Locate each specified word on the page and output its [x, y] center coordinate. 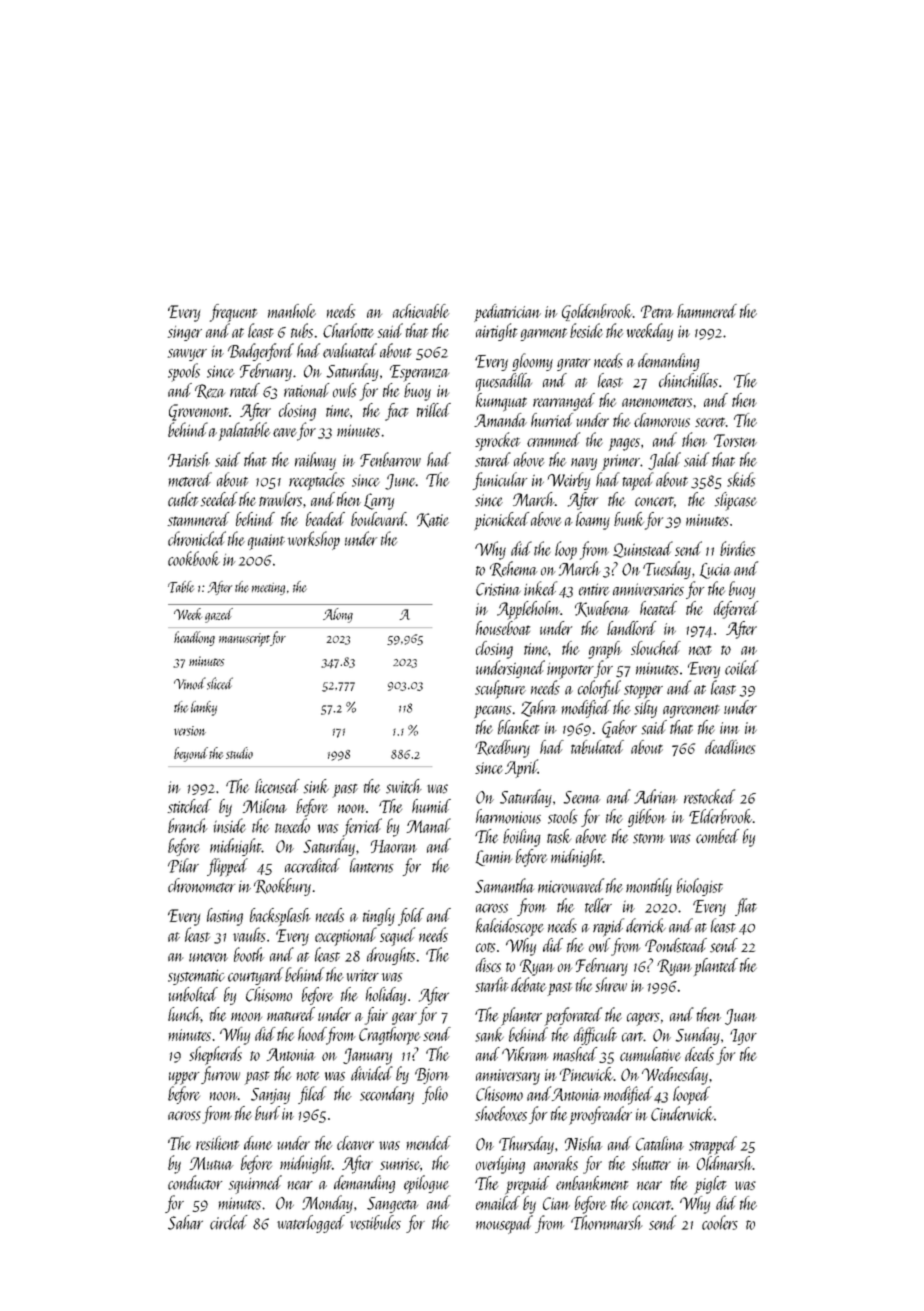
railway [315, 461]
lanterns [372, 865]
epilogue [426, 1184]
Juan [741, 1017]
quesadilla [504, 382]
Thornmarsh [607, 1222]
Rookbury [282, 887]
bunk [629, 519]
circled [229, 1222]
